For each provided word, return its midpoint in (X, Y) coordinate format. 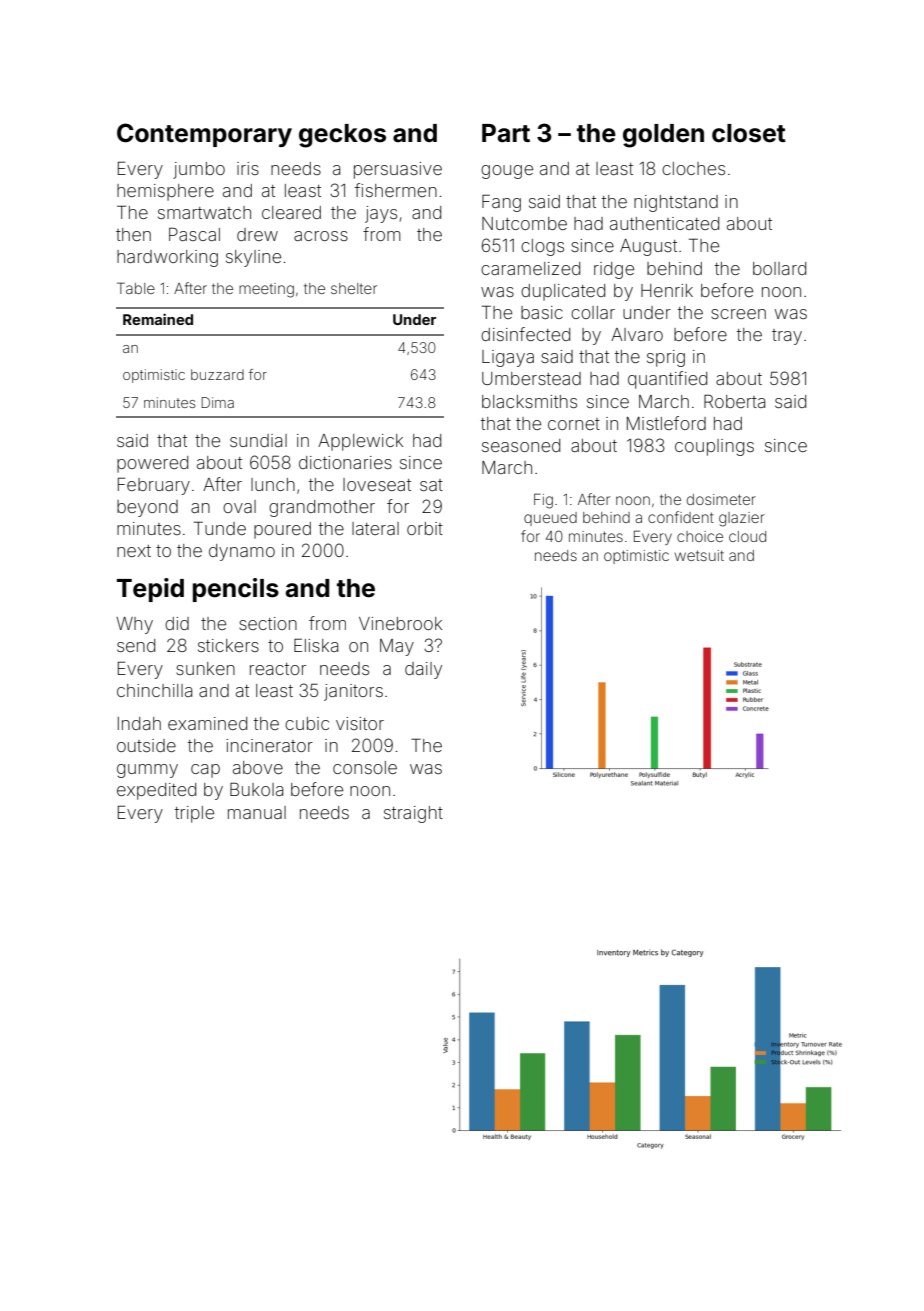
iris (248, 168)
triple (194, 814)
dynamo (242, 552)
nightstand (676, 203)
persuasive (398, 170)
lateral (375, 528)
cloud (747, 536)
